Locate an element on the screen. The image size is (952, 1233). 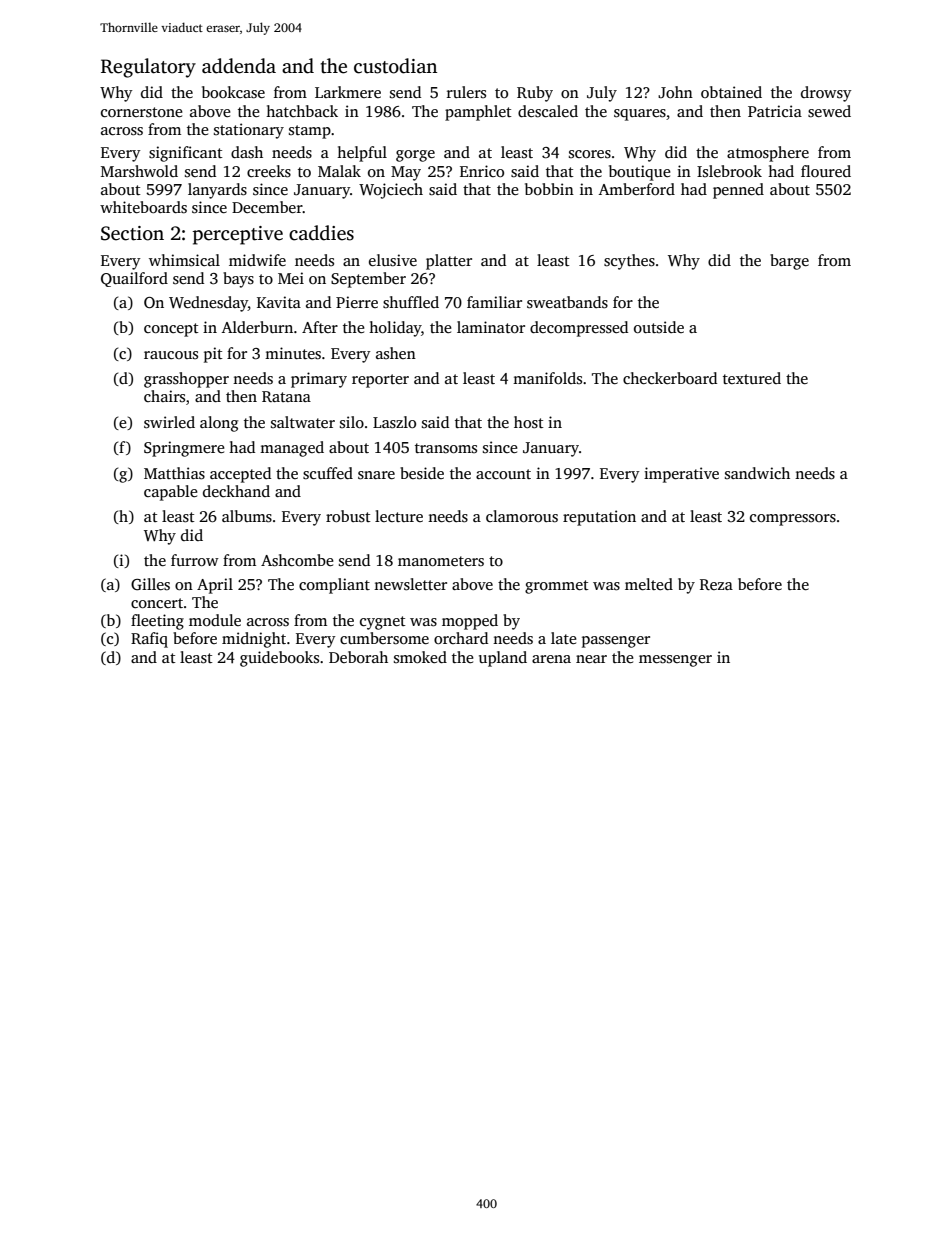
Regulatory is located at coordinates (148, 68).
